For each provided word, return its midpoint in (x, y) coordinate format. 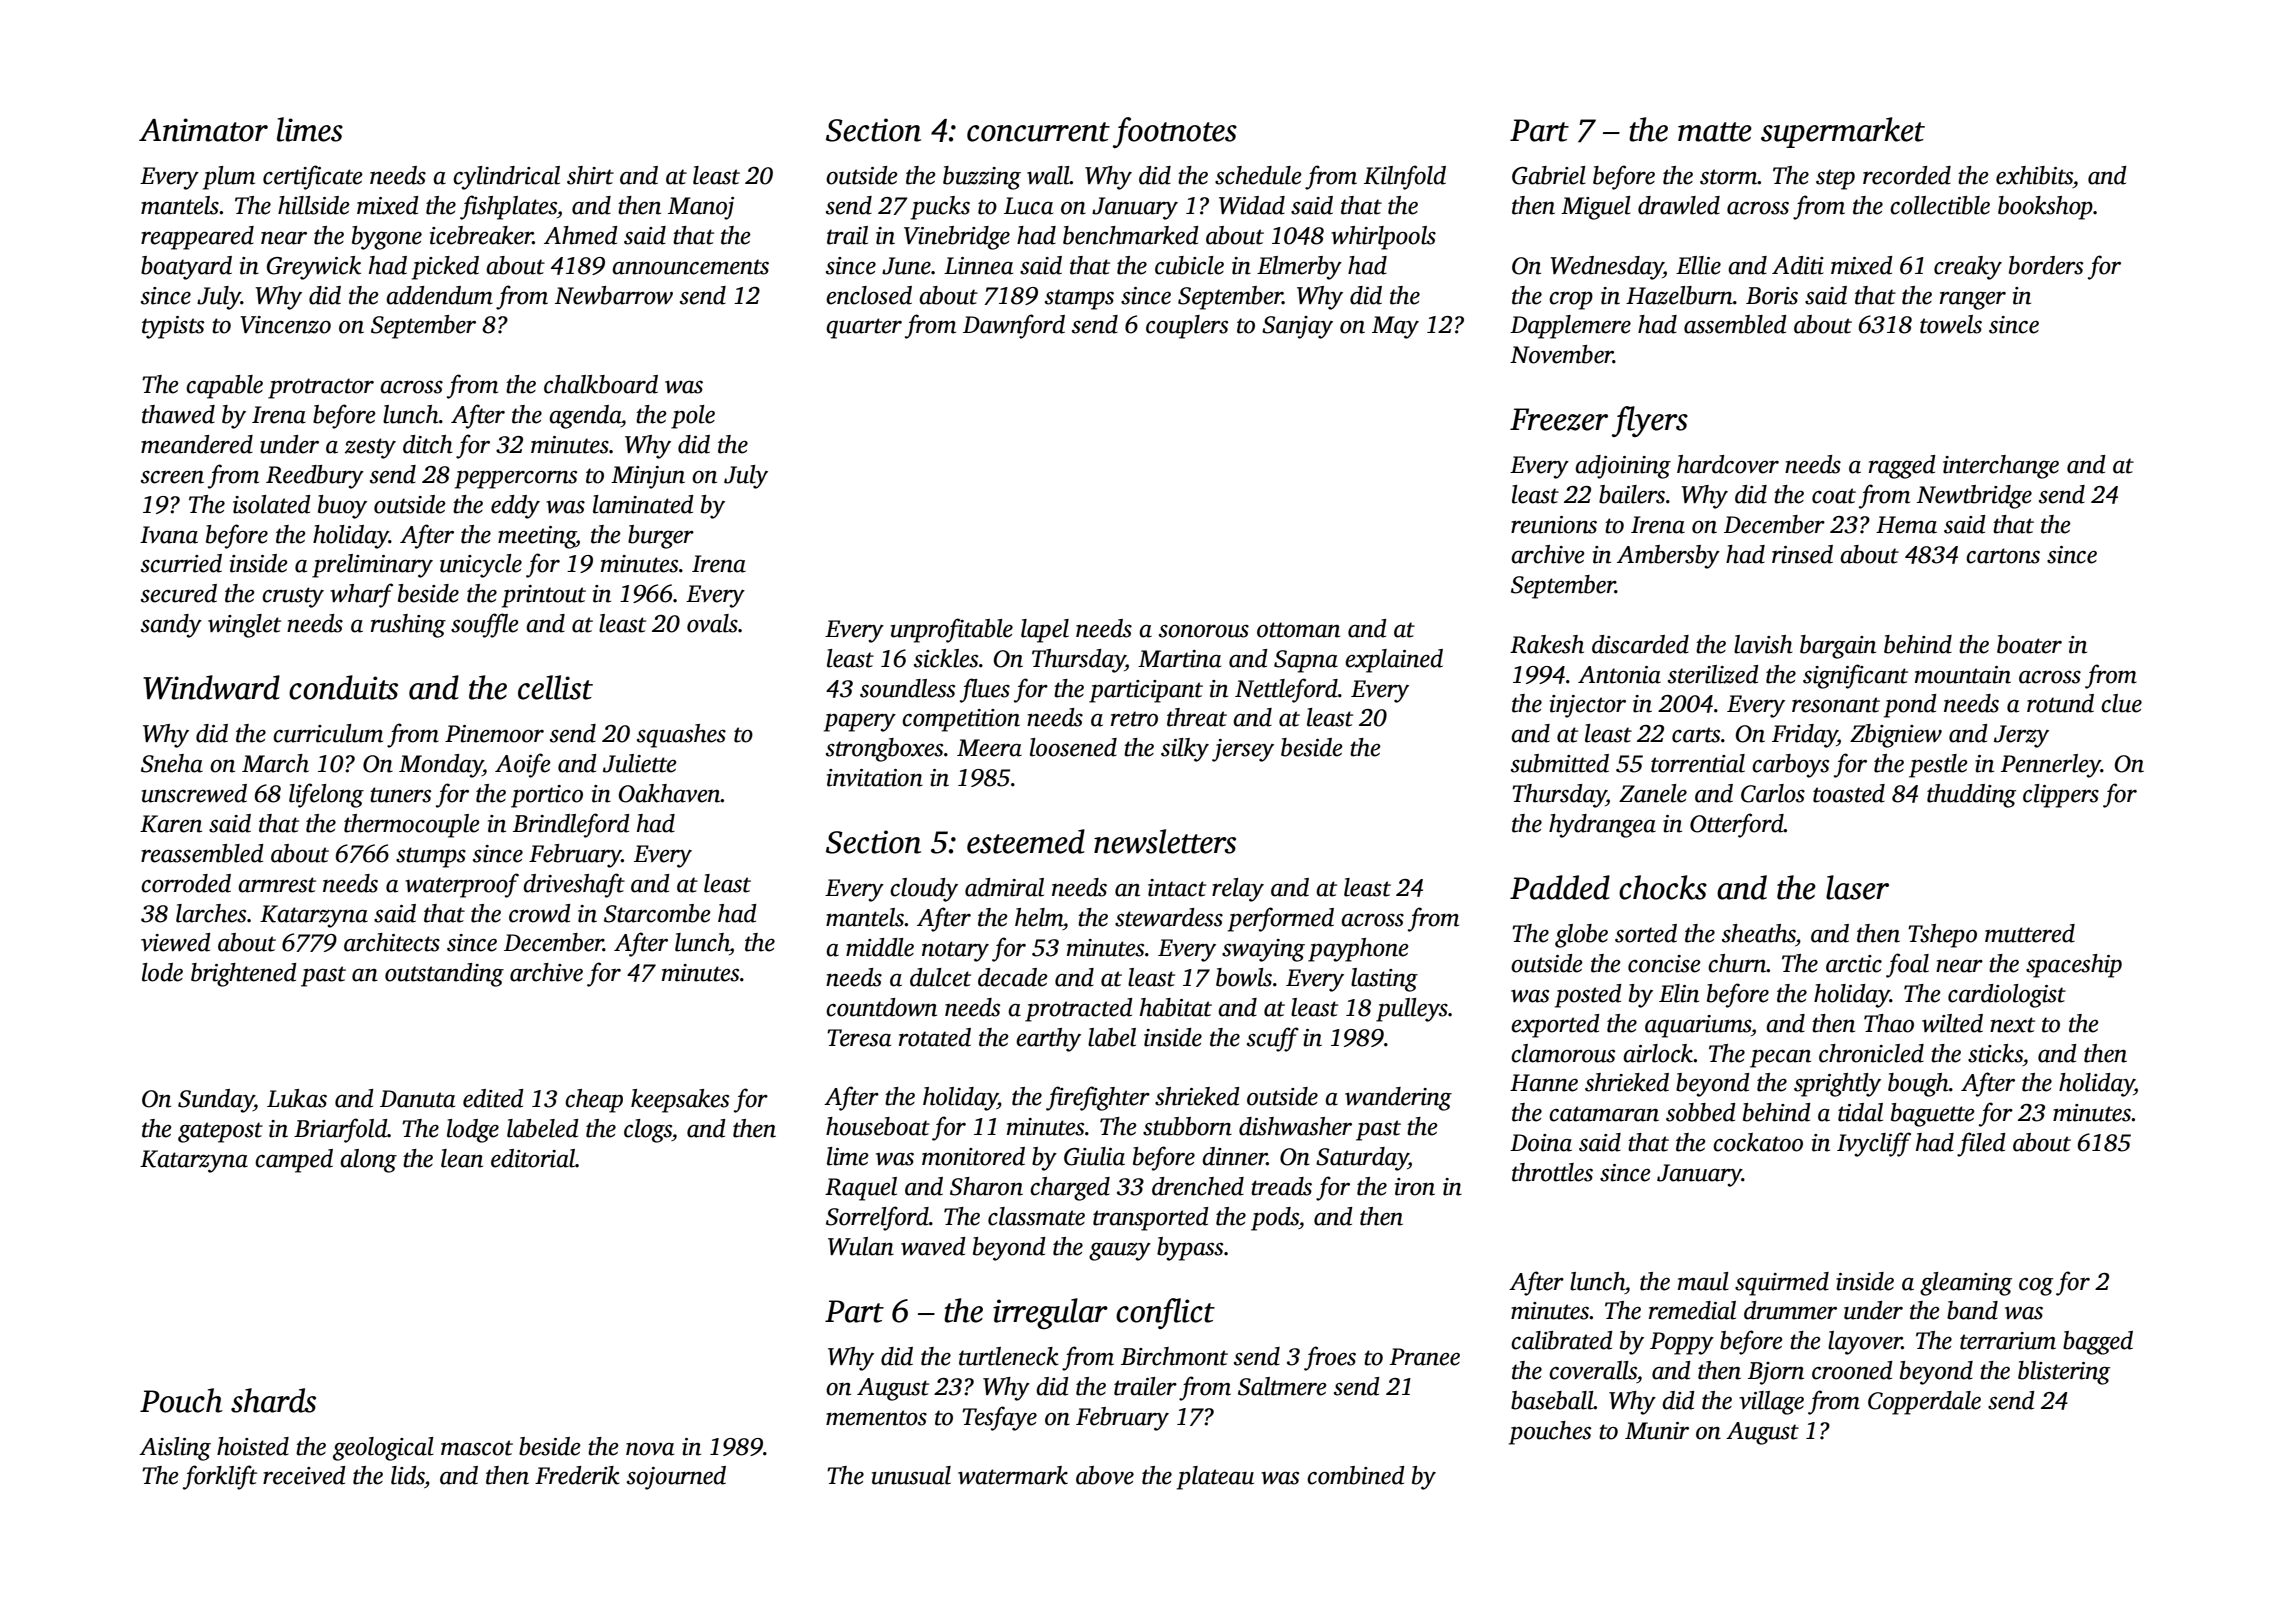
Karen (171, 824)
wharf (361, 595)
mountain (1963, 675)
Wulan (861, 1246)
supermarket (1843, 132)
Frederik (577, 1475)
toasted (1849, 793)
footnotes (1175, 132)
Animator (203, 130)
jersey (1243, 750)
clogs (648, 1131)
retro (1134, 719)
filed (1981, 1144)
